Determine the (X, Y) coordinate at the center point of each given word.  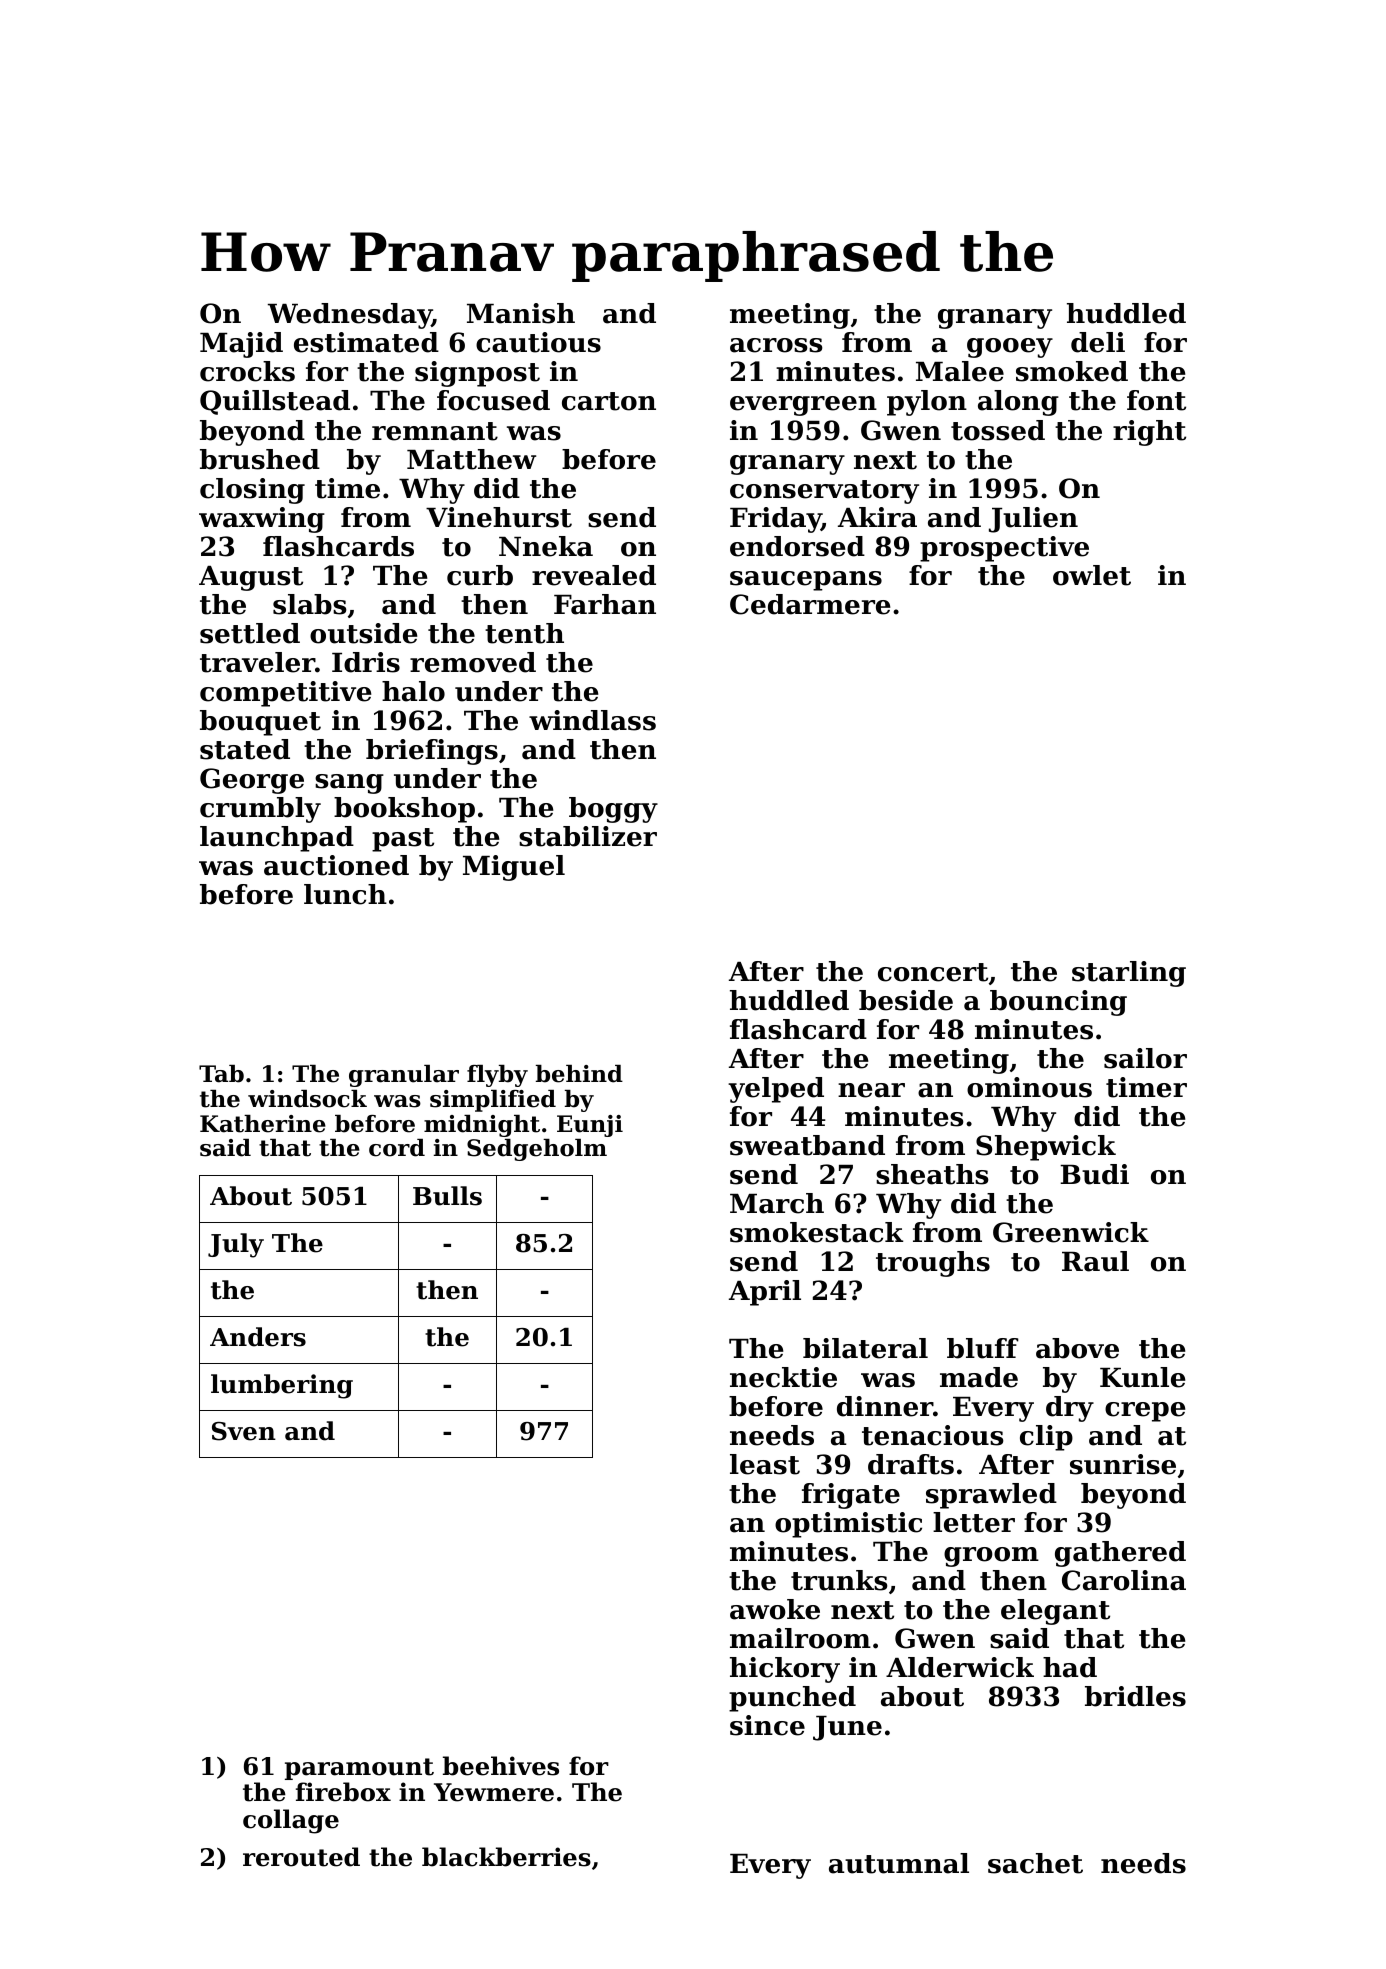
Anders (258, 1337)
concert (933, 972)
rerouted (301, 1857)
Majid (241, 345)
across (776, 345)
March (777, 1203)
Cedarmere (810, 604)
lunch (345, 894)
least (765, 1464)
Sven (244, 1431)
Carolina (1124, 1580)
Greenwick (1071, 1232)
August (251, 578)
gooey (1010, 348)
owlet (1092, 575)
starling (1129, 974)
